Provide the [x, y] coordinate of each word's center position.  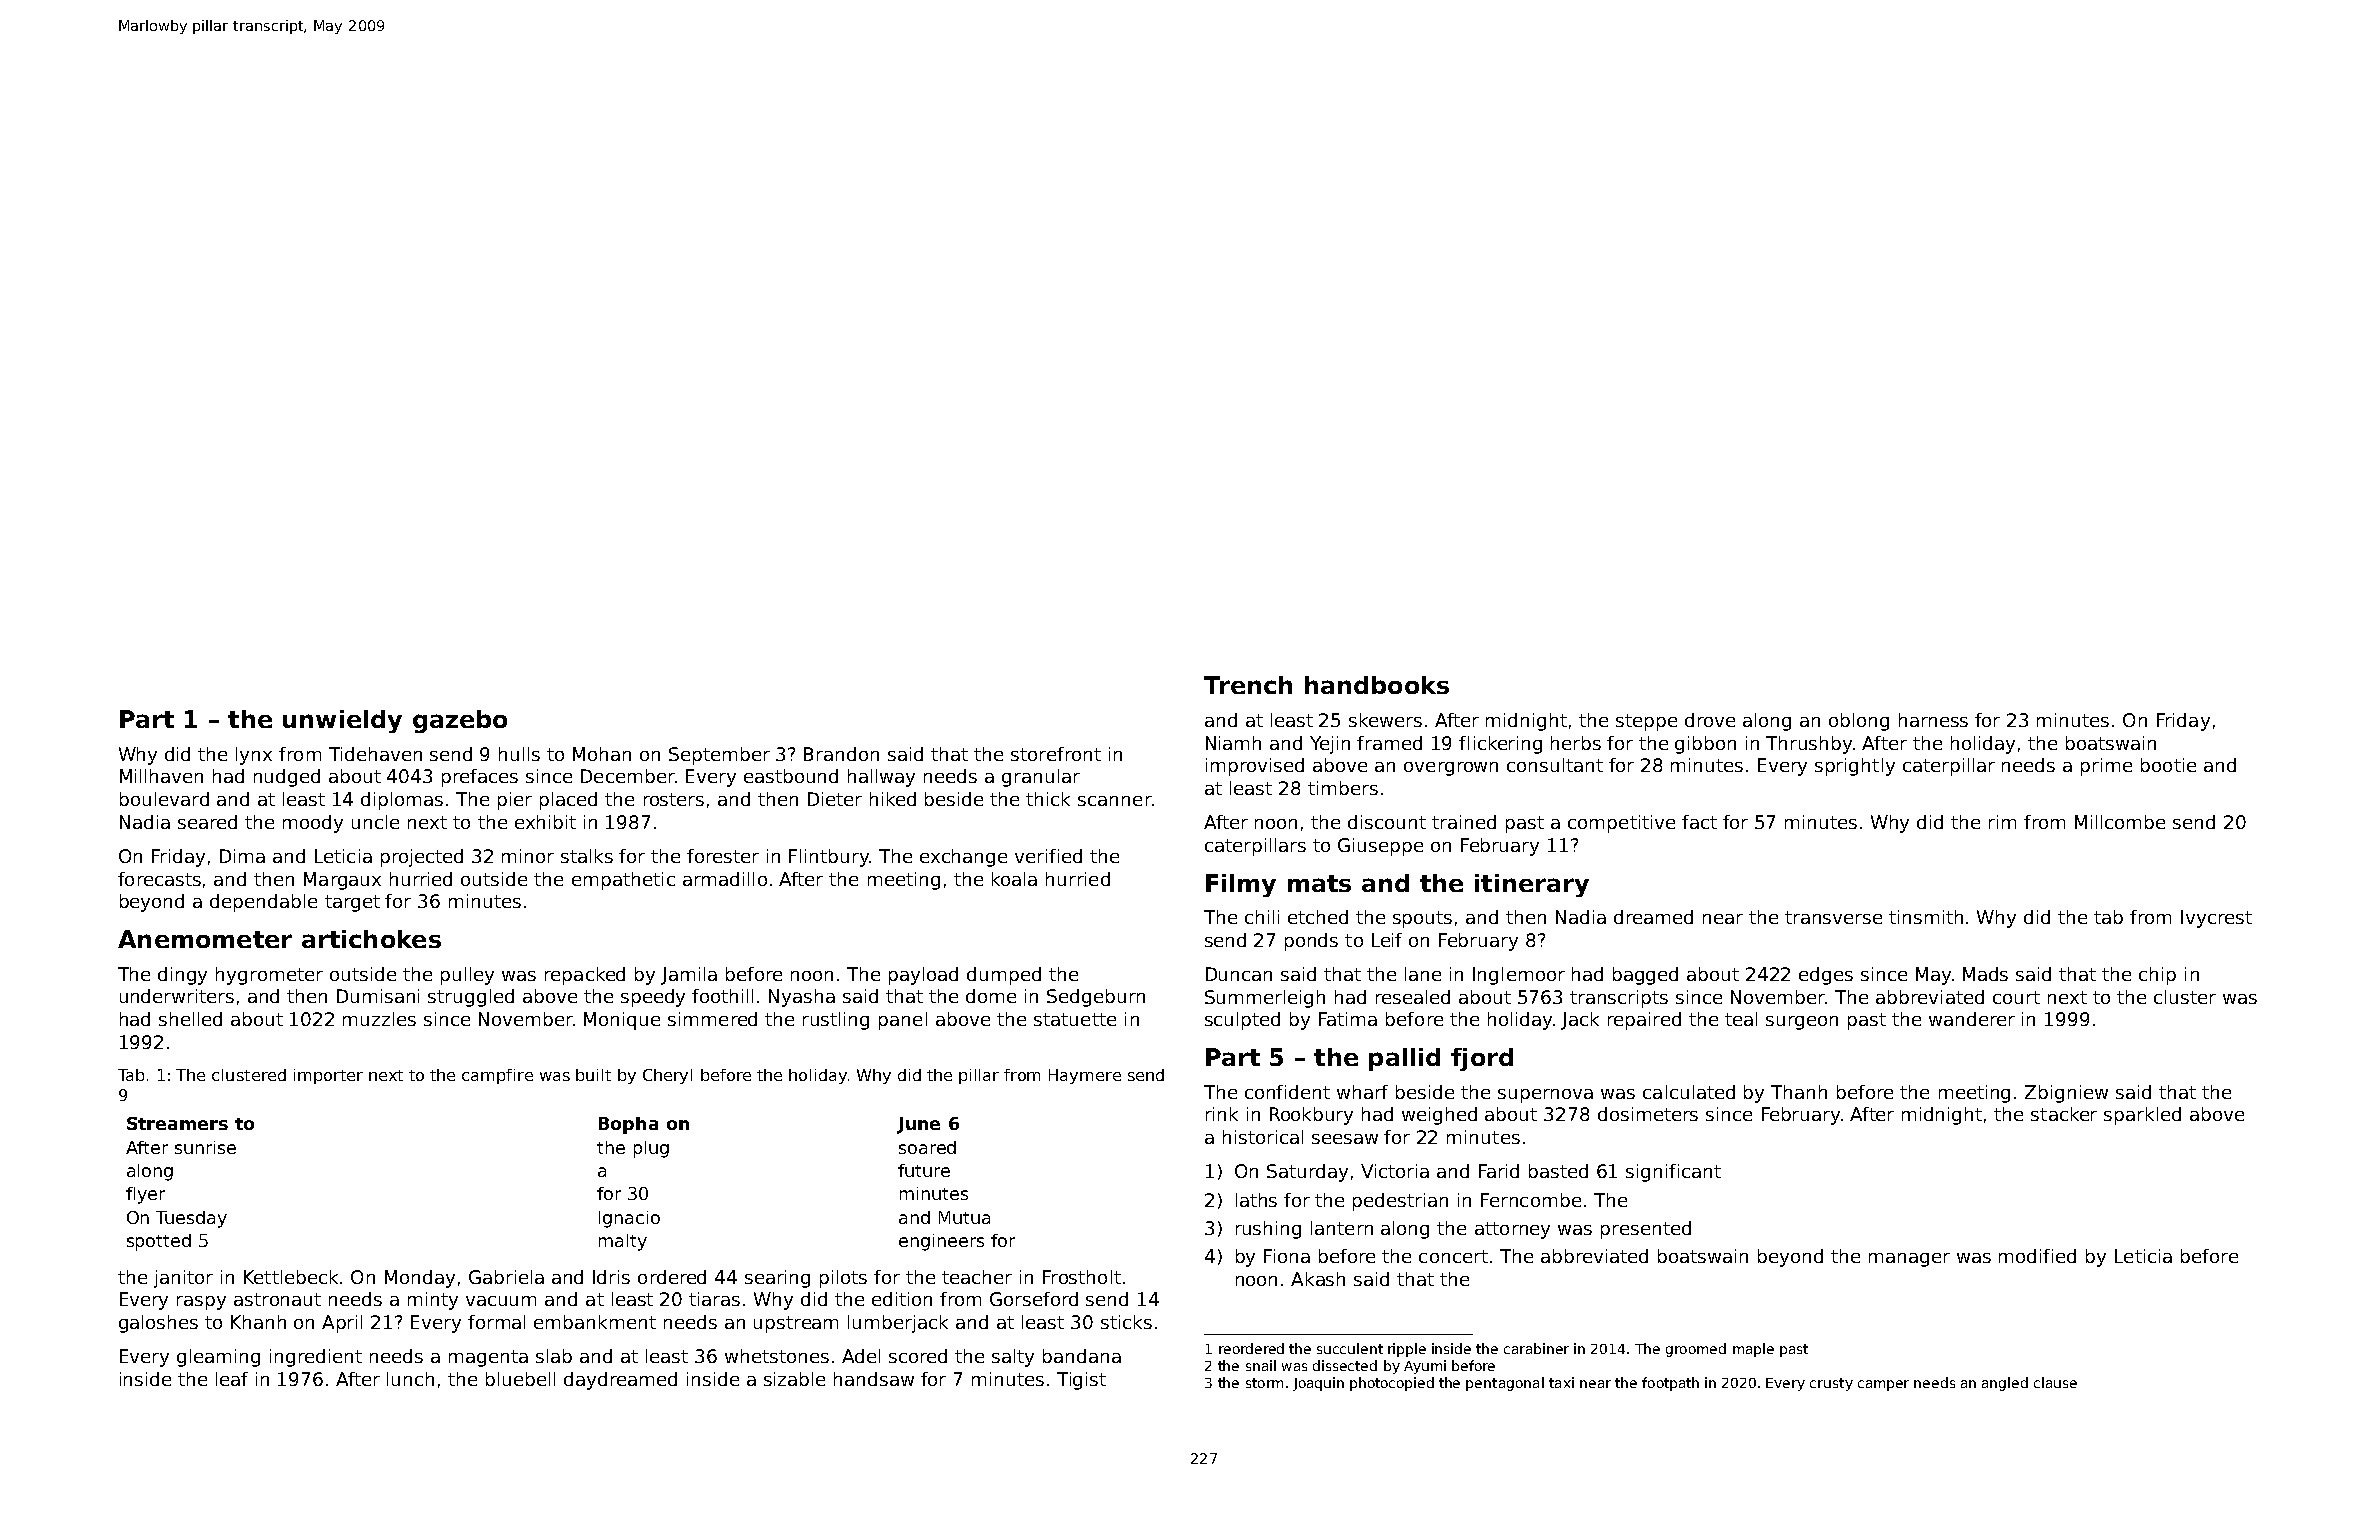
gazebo [460, 721]
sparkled [2142, 1116]
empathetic [623, 881]
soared [927, 1147]
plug [651, 1149]
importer [328, 1076]
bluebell [520, 1379]
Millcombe [2120, 822]
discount [1387, 822]
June [918, 1125]
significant [1673, 1173]
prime [2106, 767]
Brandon [841, 754]
